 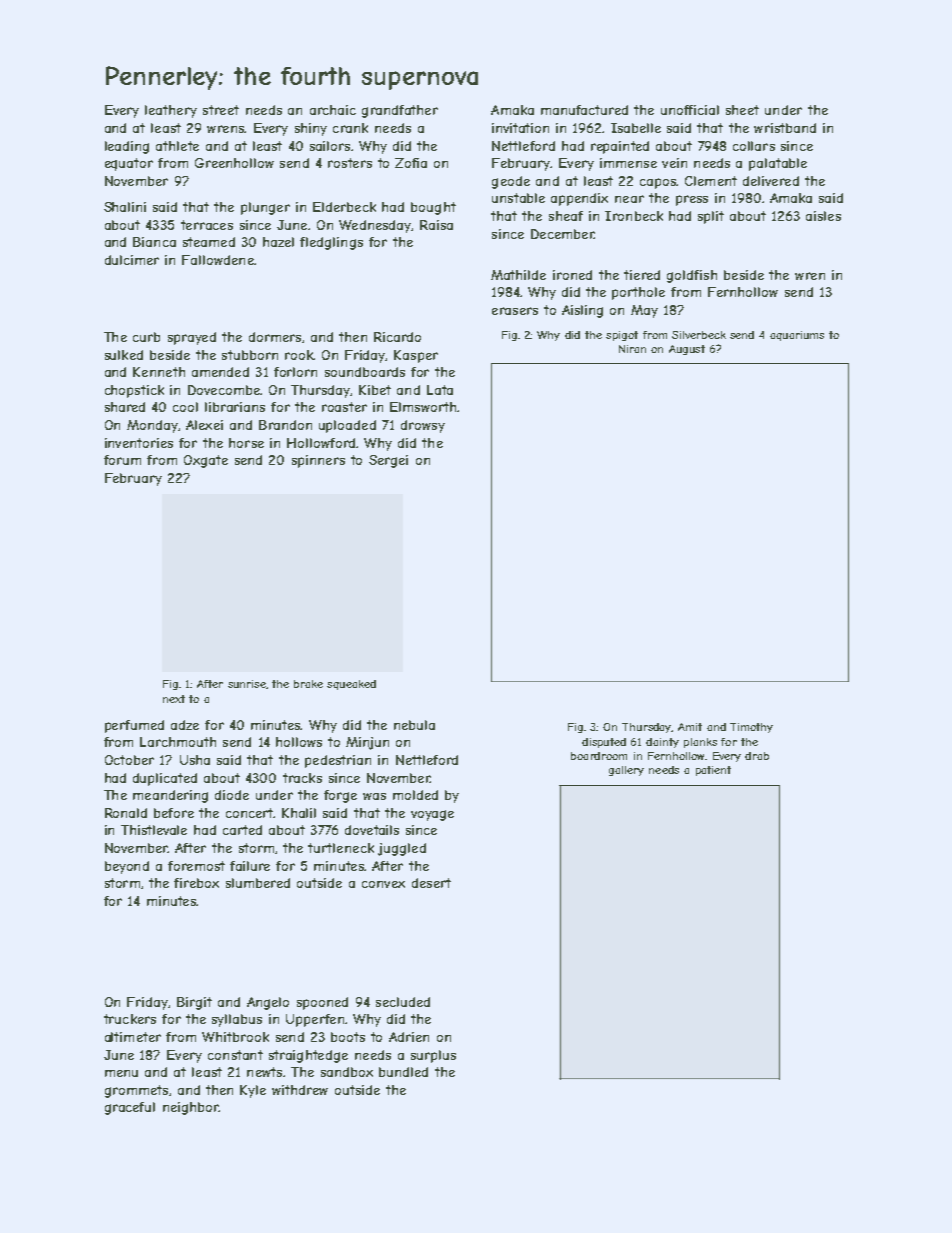 What do you see at coordinates (129, 760) in the screenshot?
I see `October` at bounding box center [129, 760].
